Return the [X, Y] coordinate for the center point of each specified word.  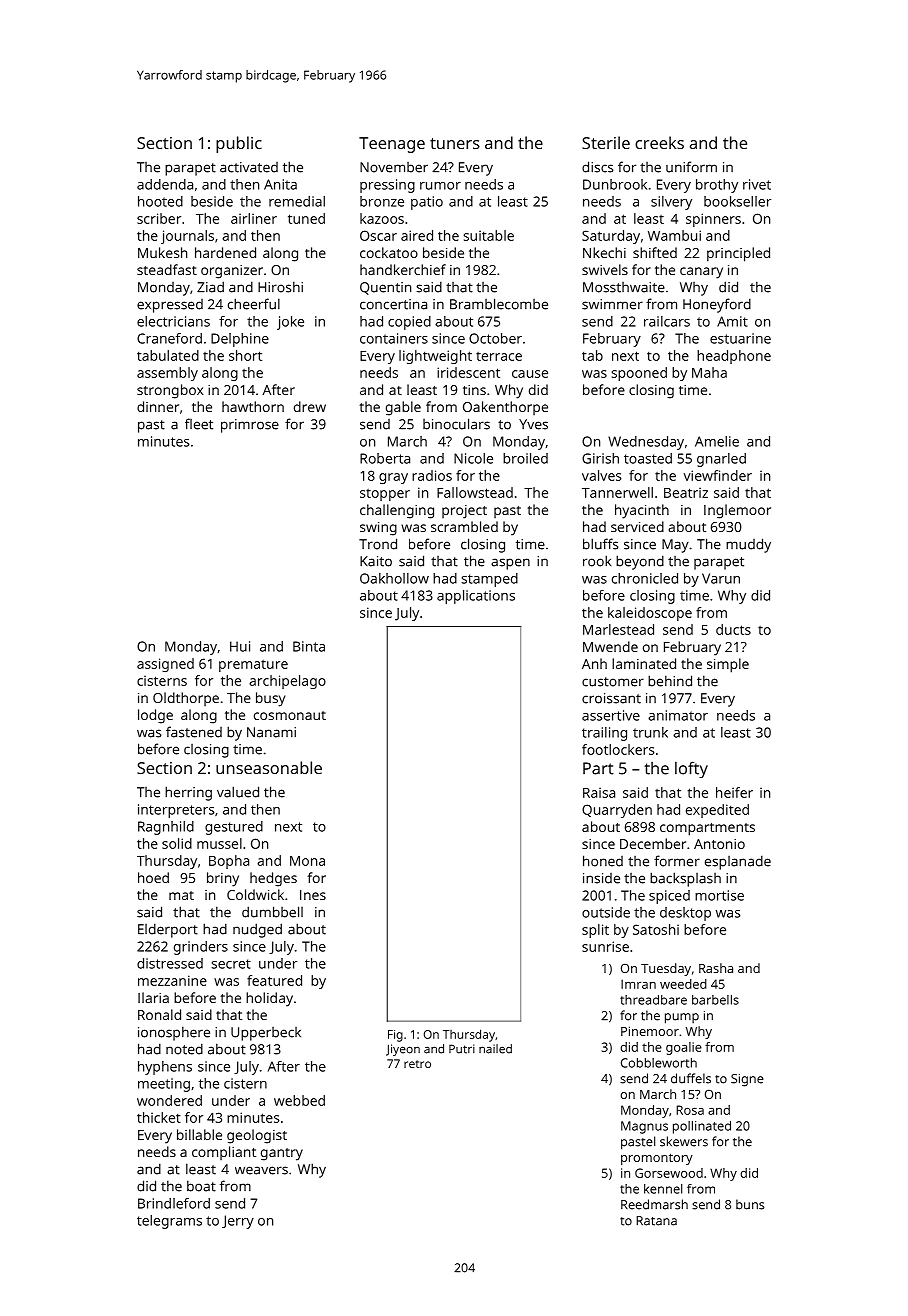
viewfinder [717, 475]
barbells [715, 1000]
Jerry [238, 1222]
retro [417, 1064]
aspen [510, 564]
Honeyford [717, 305]
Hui [240, 646]
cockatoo [389, 252]
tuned [306, 218]
